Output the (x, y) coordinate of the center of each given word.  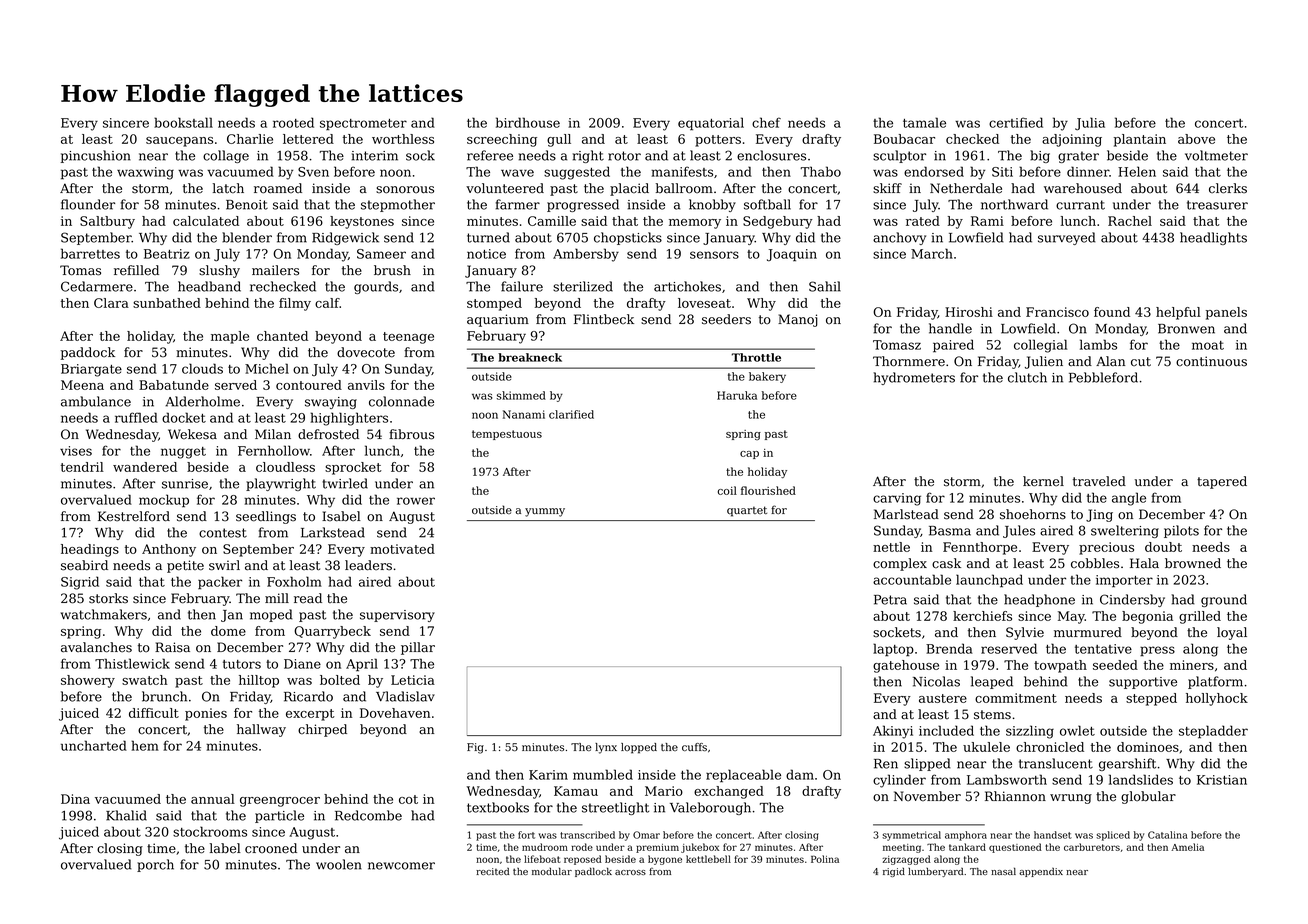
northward (1014, 204)
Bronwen (1186, 329)
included (946, 730)
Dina (75, 799)
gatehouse (906, 666)
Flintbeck (604, 319)
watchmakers (104, 614)
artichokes (687, 286)
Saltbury (107, 222)
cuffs (694, 747)
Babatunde (174, 385)
